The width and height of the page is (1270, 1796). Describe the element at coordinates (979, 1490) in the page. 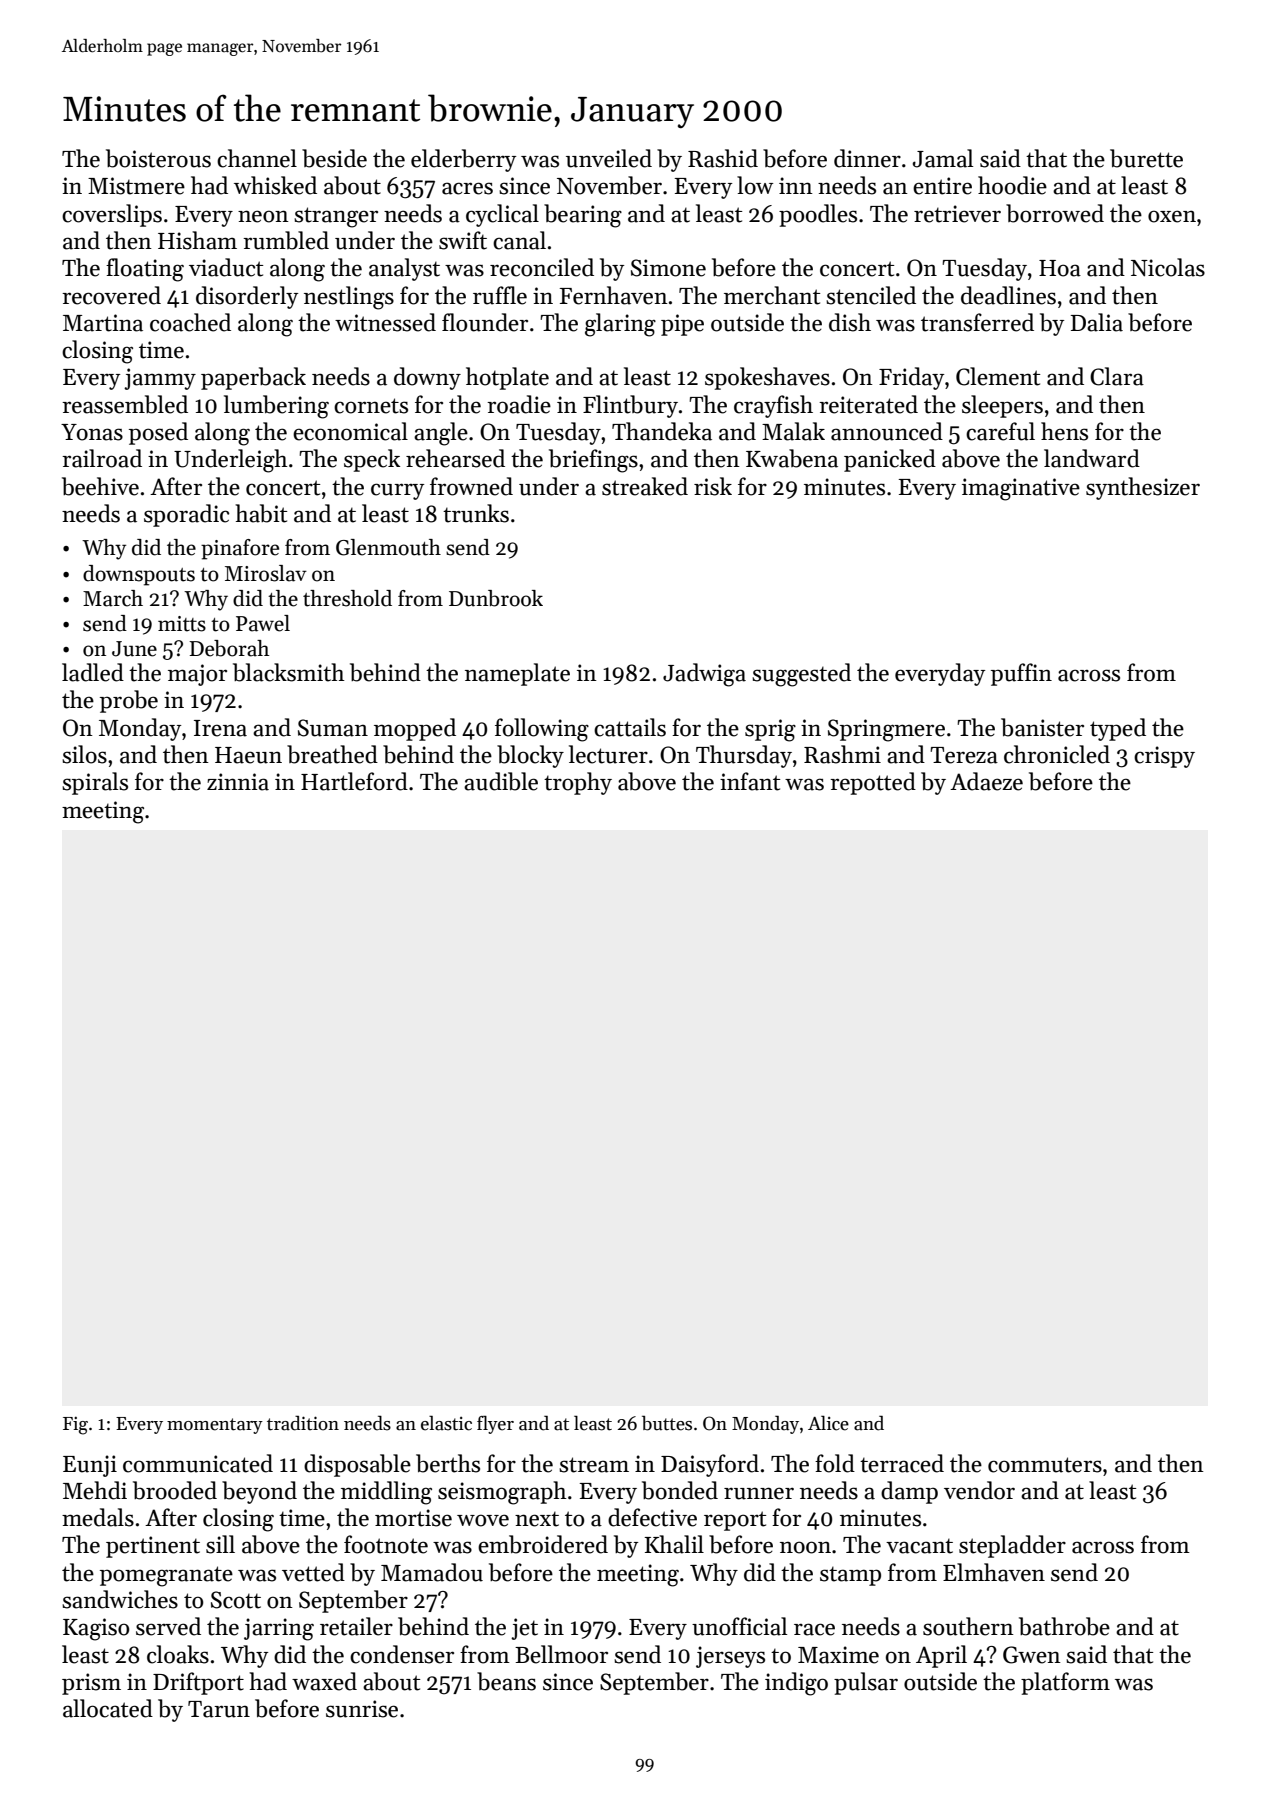

I see `vendor` at that location.
